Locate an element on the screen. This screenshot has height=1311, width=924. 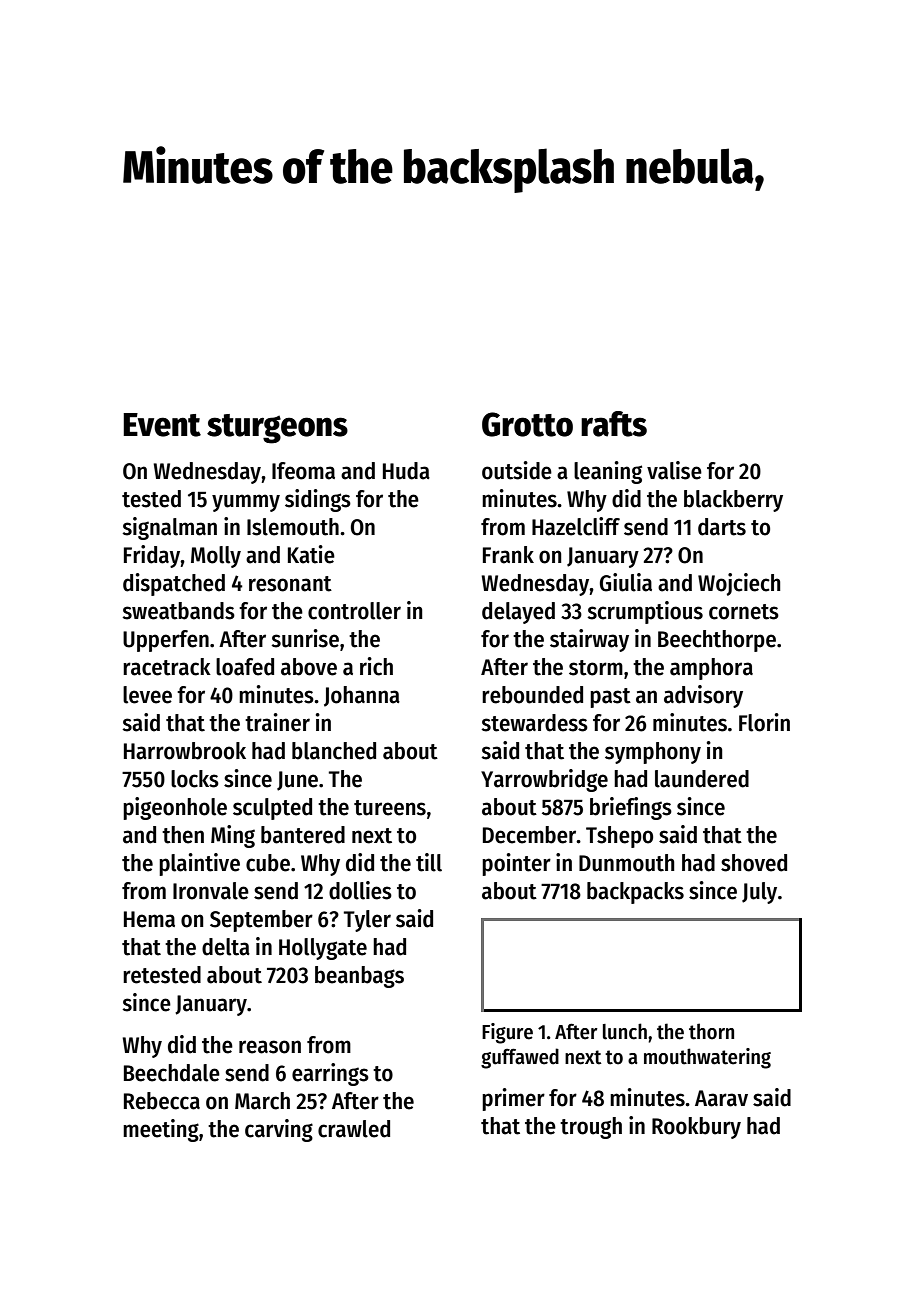
sculpted is located at coordinates (272, 809).
